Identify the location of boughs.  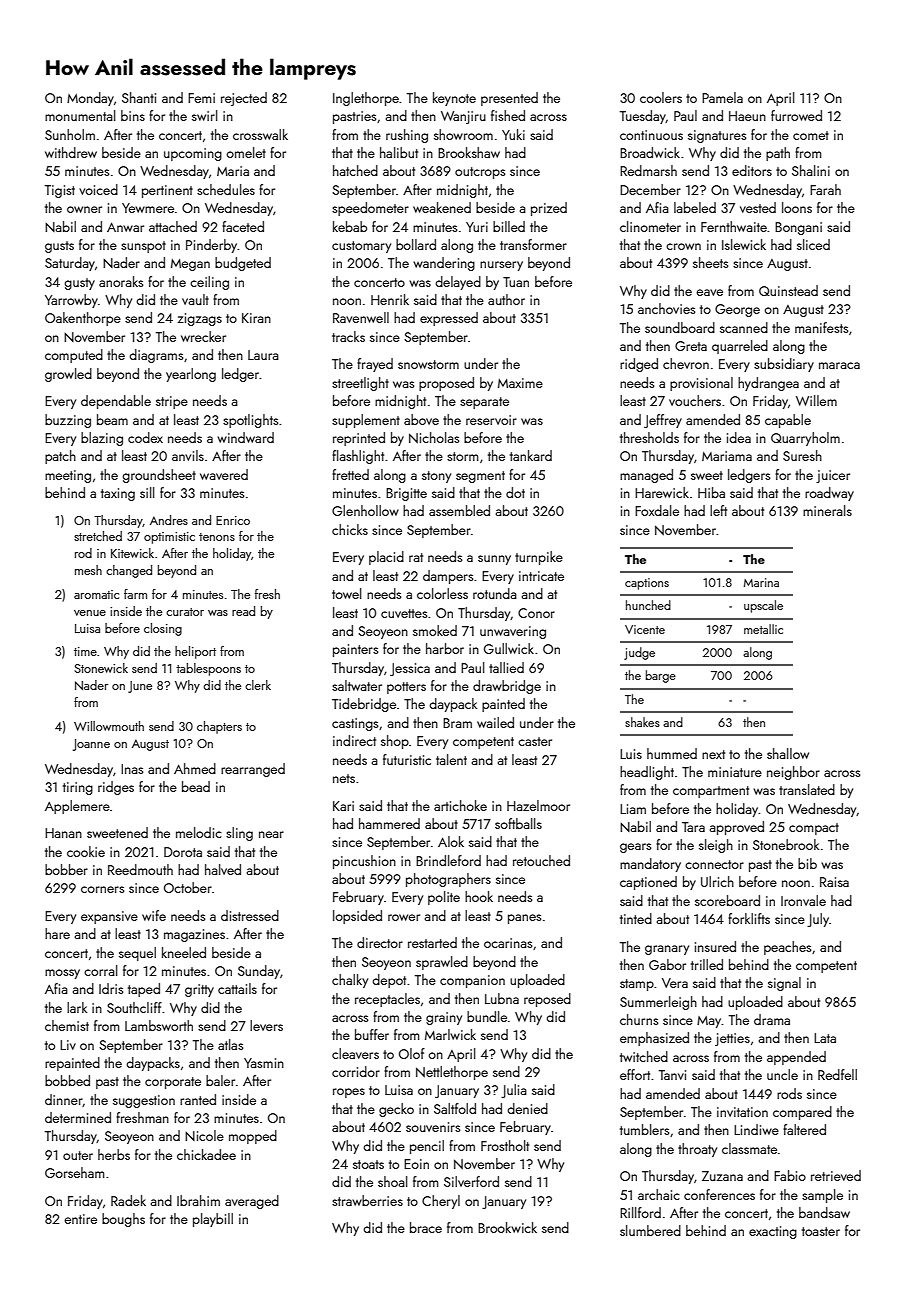
(123, 1220).
